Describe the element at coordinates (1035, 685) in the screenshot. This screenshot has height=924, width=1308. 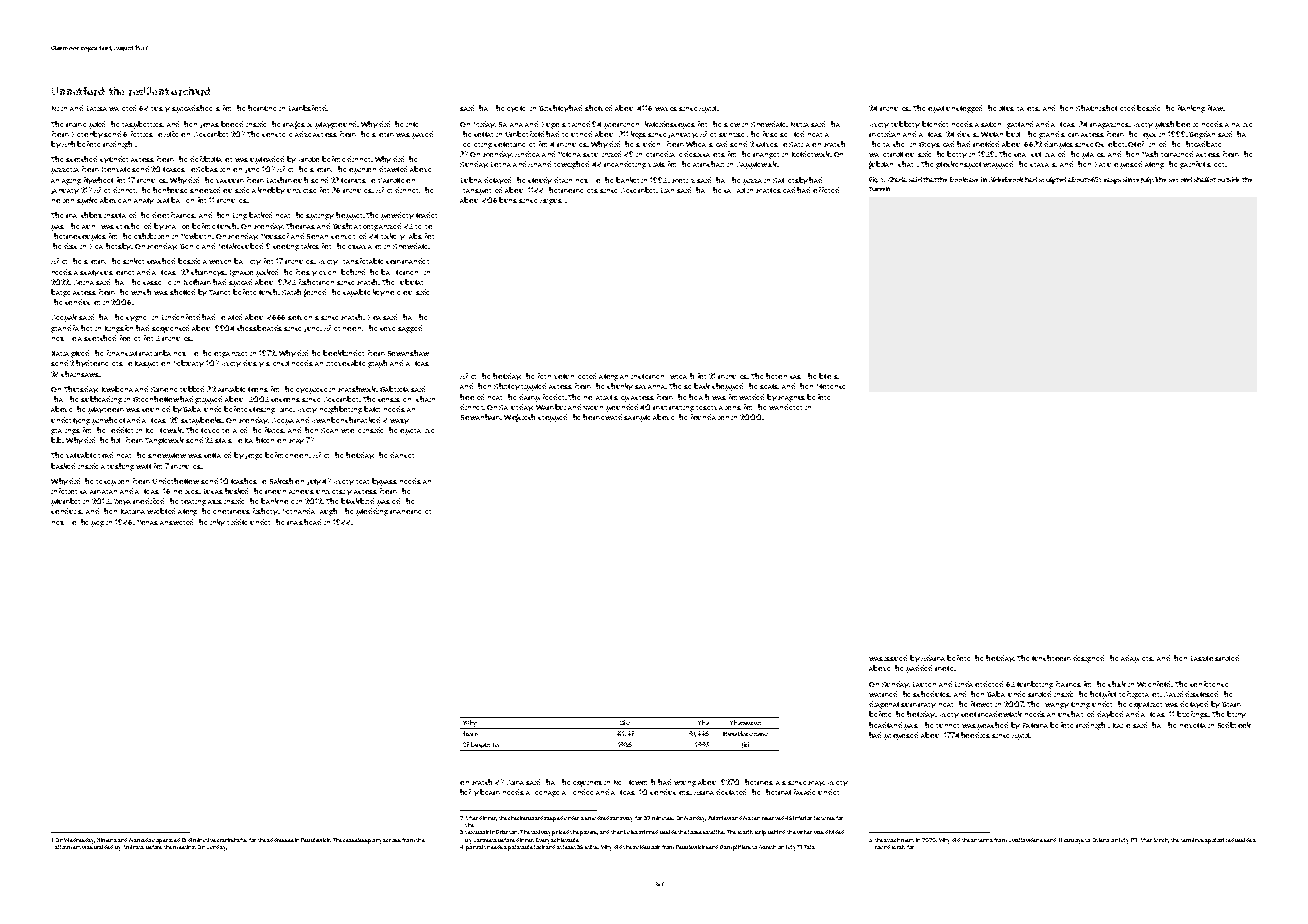
I see `lumbering` at that location.
